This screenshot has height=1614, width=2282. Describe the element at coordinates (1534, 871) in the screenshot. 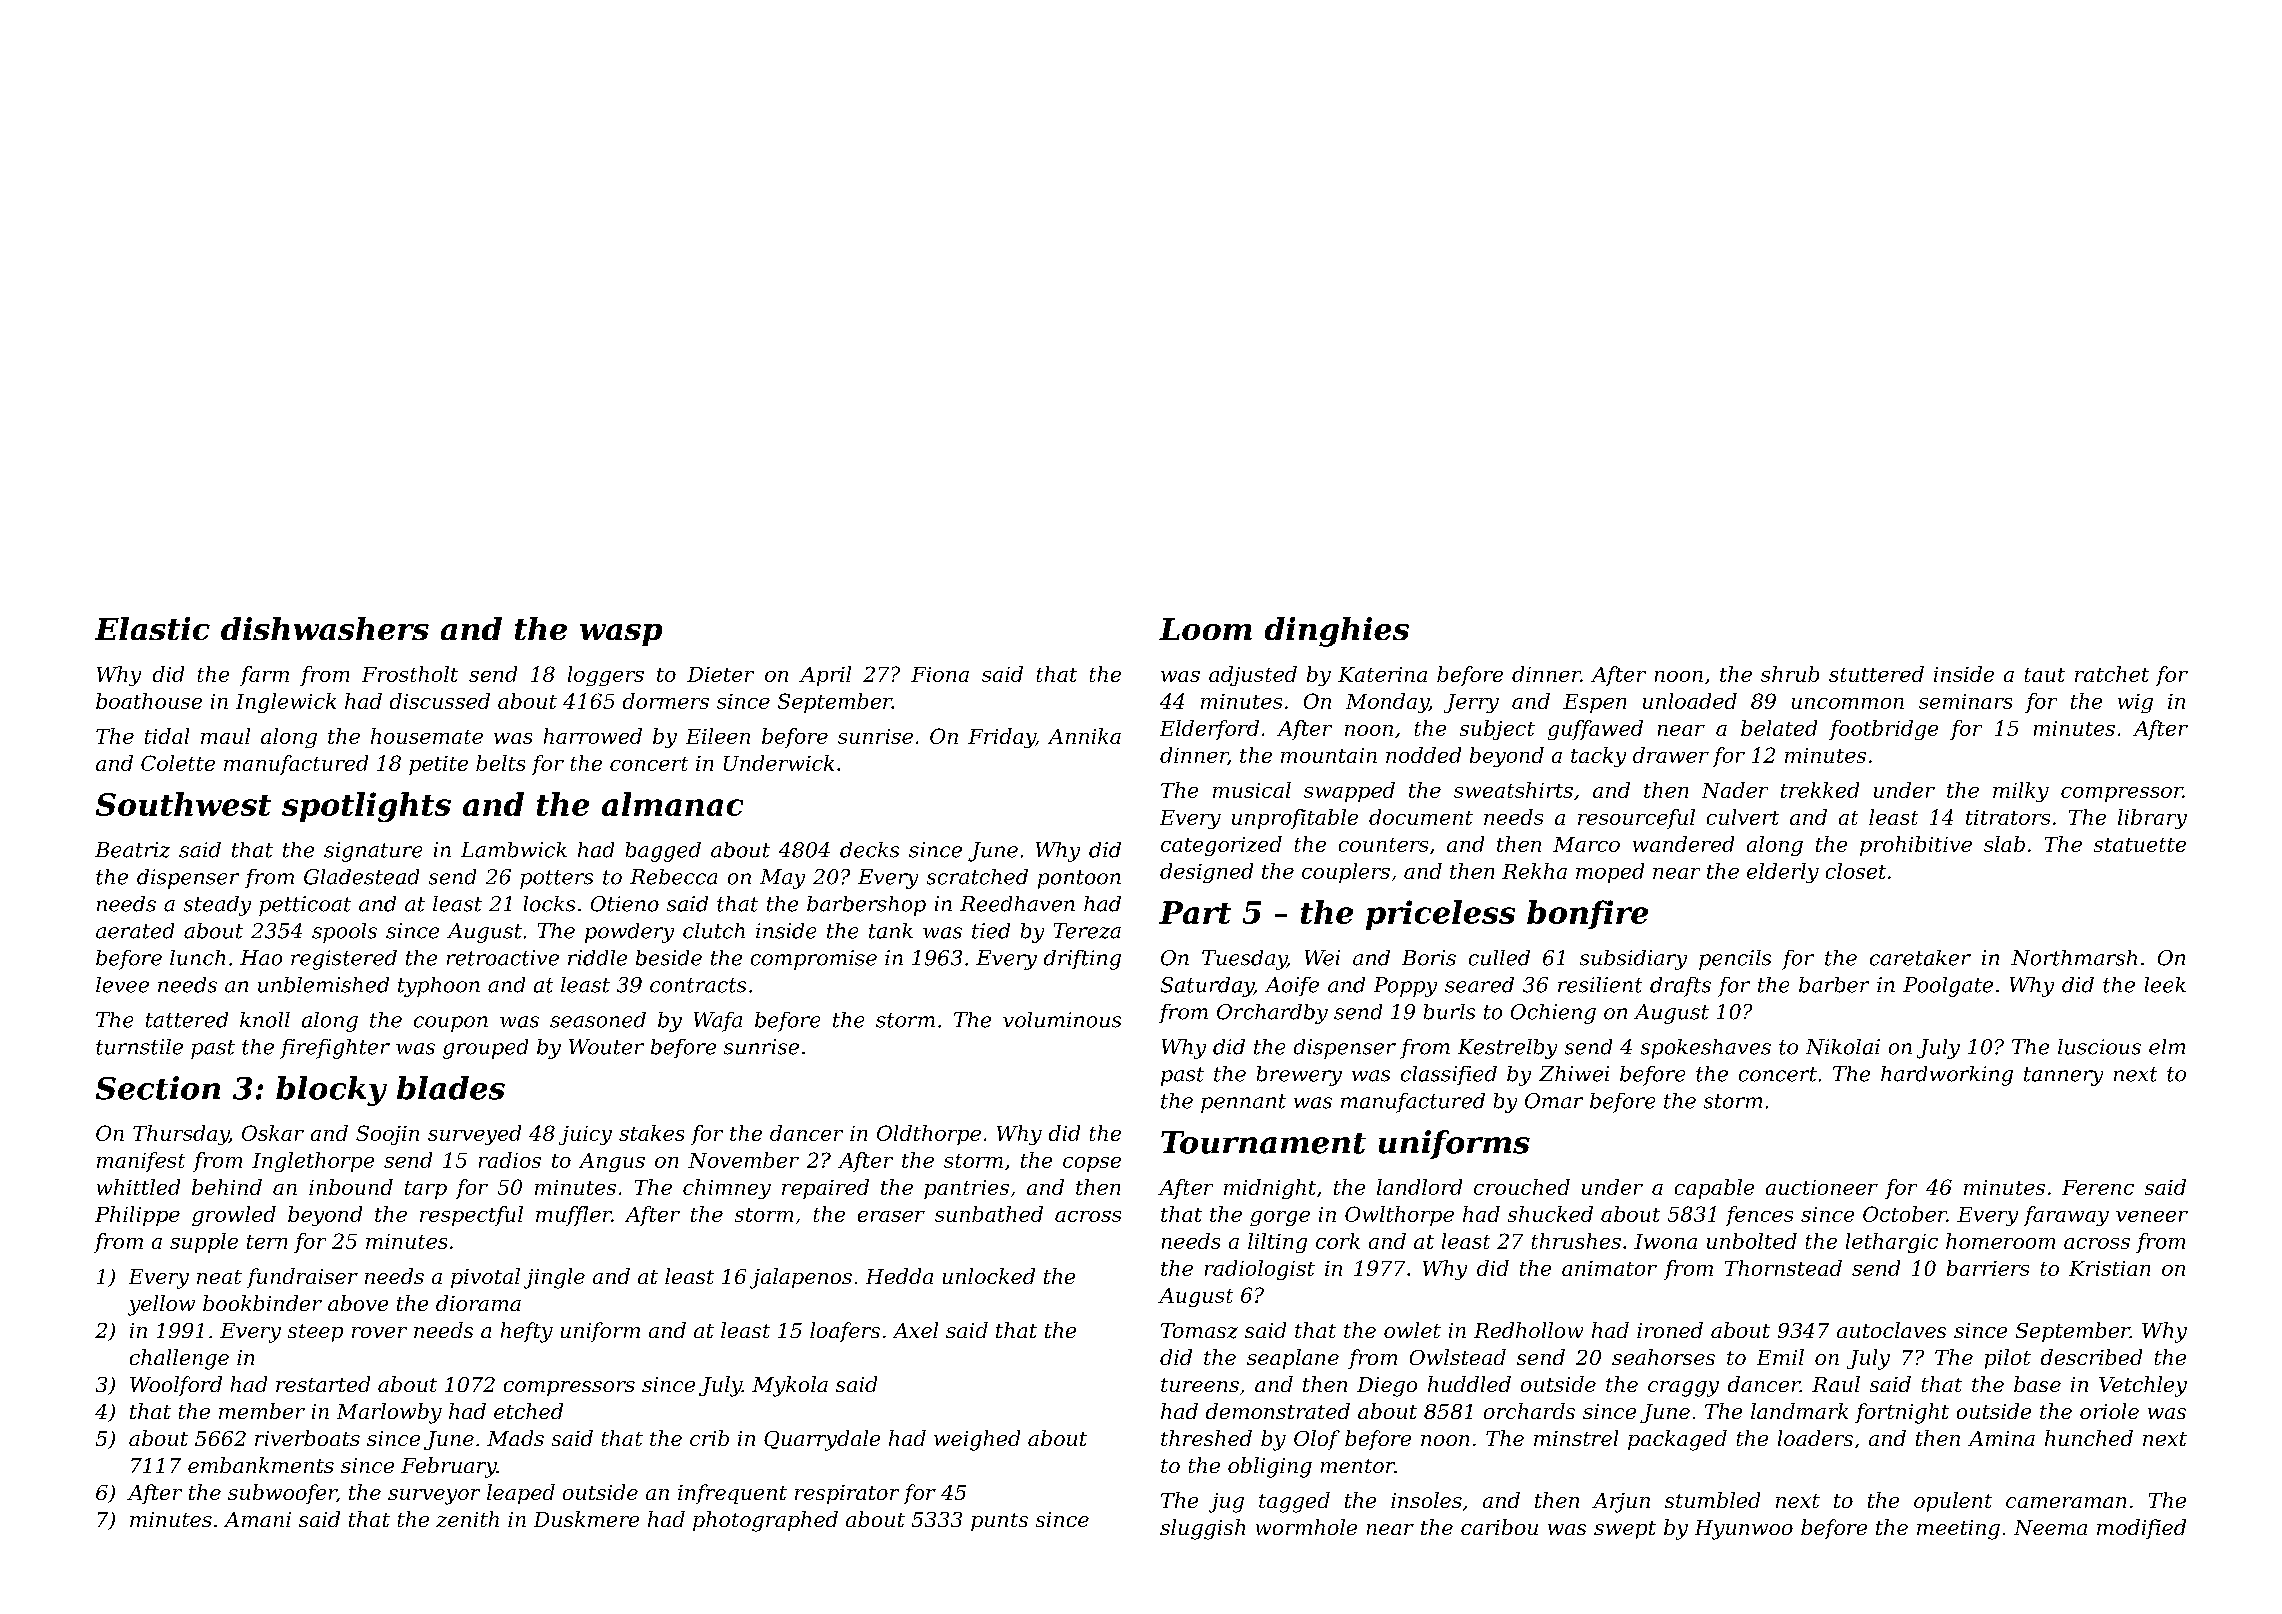

I see `Rekha` at that location.
